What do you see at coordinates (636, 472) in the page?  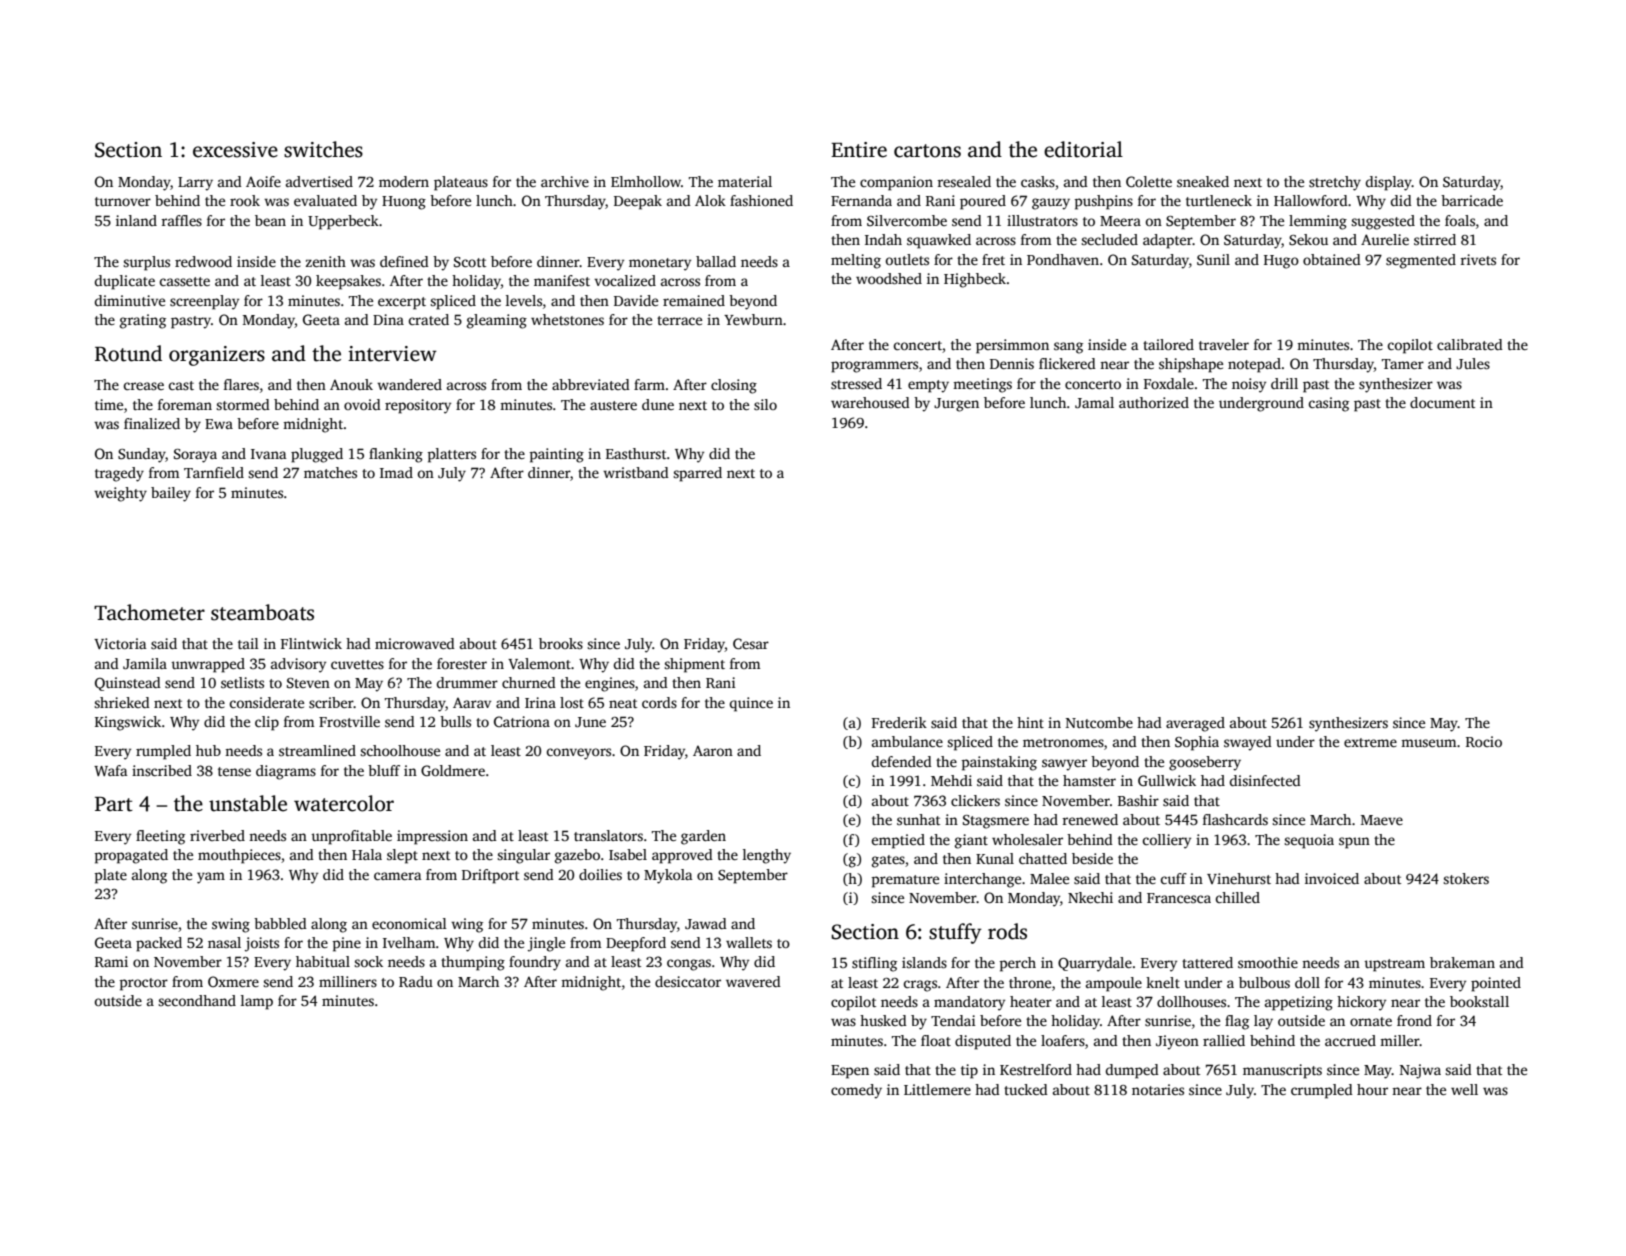 I see `wristband` at bounding box center [636, 472].
